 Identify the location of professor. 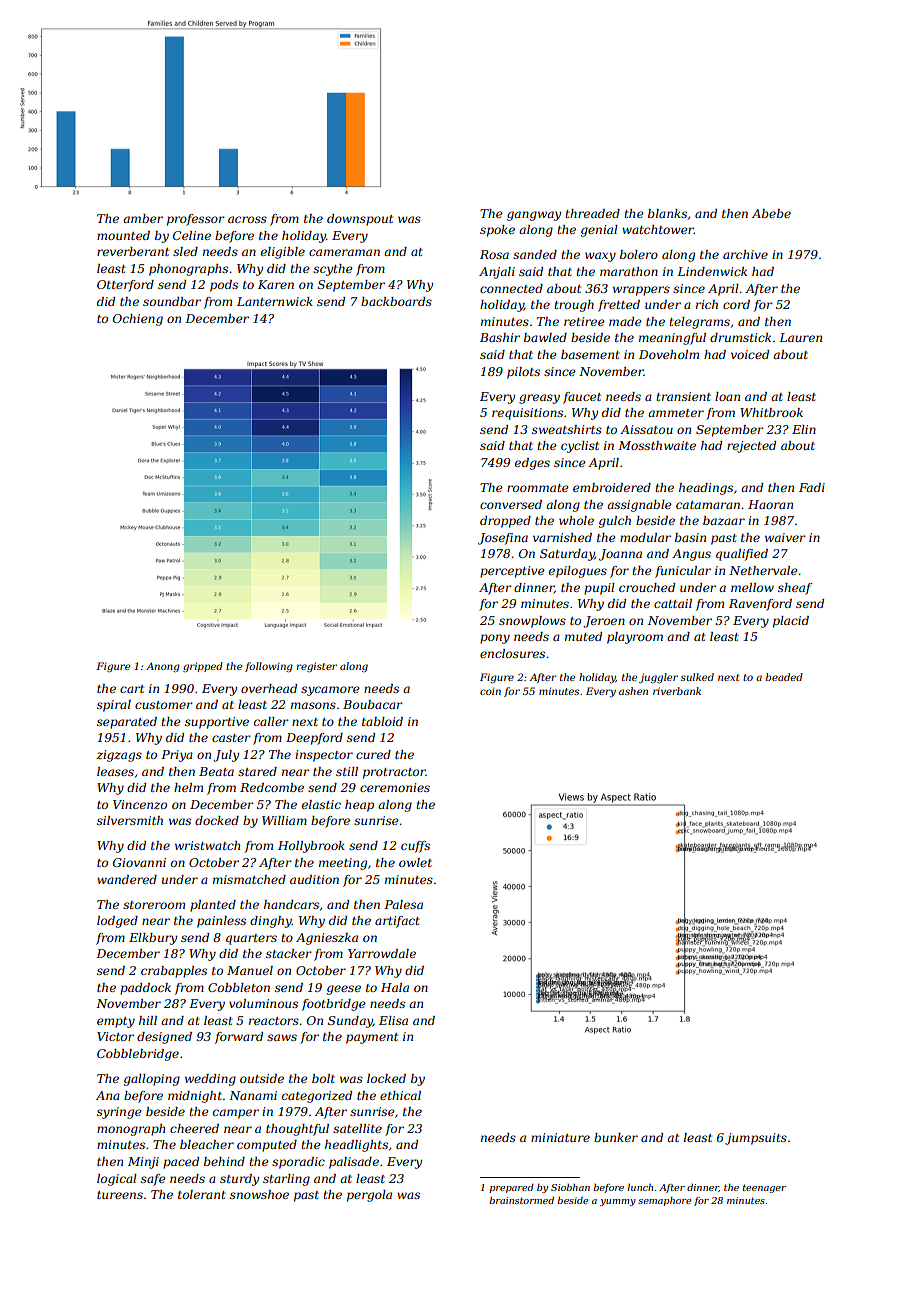
(196, 220).
